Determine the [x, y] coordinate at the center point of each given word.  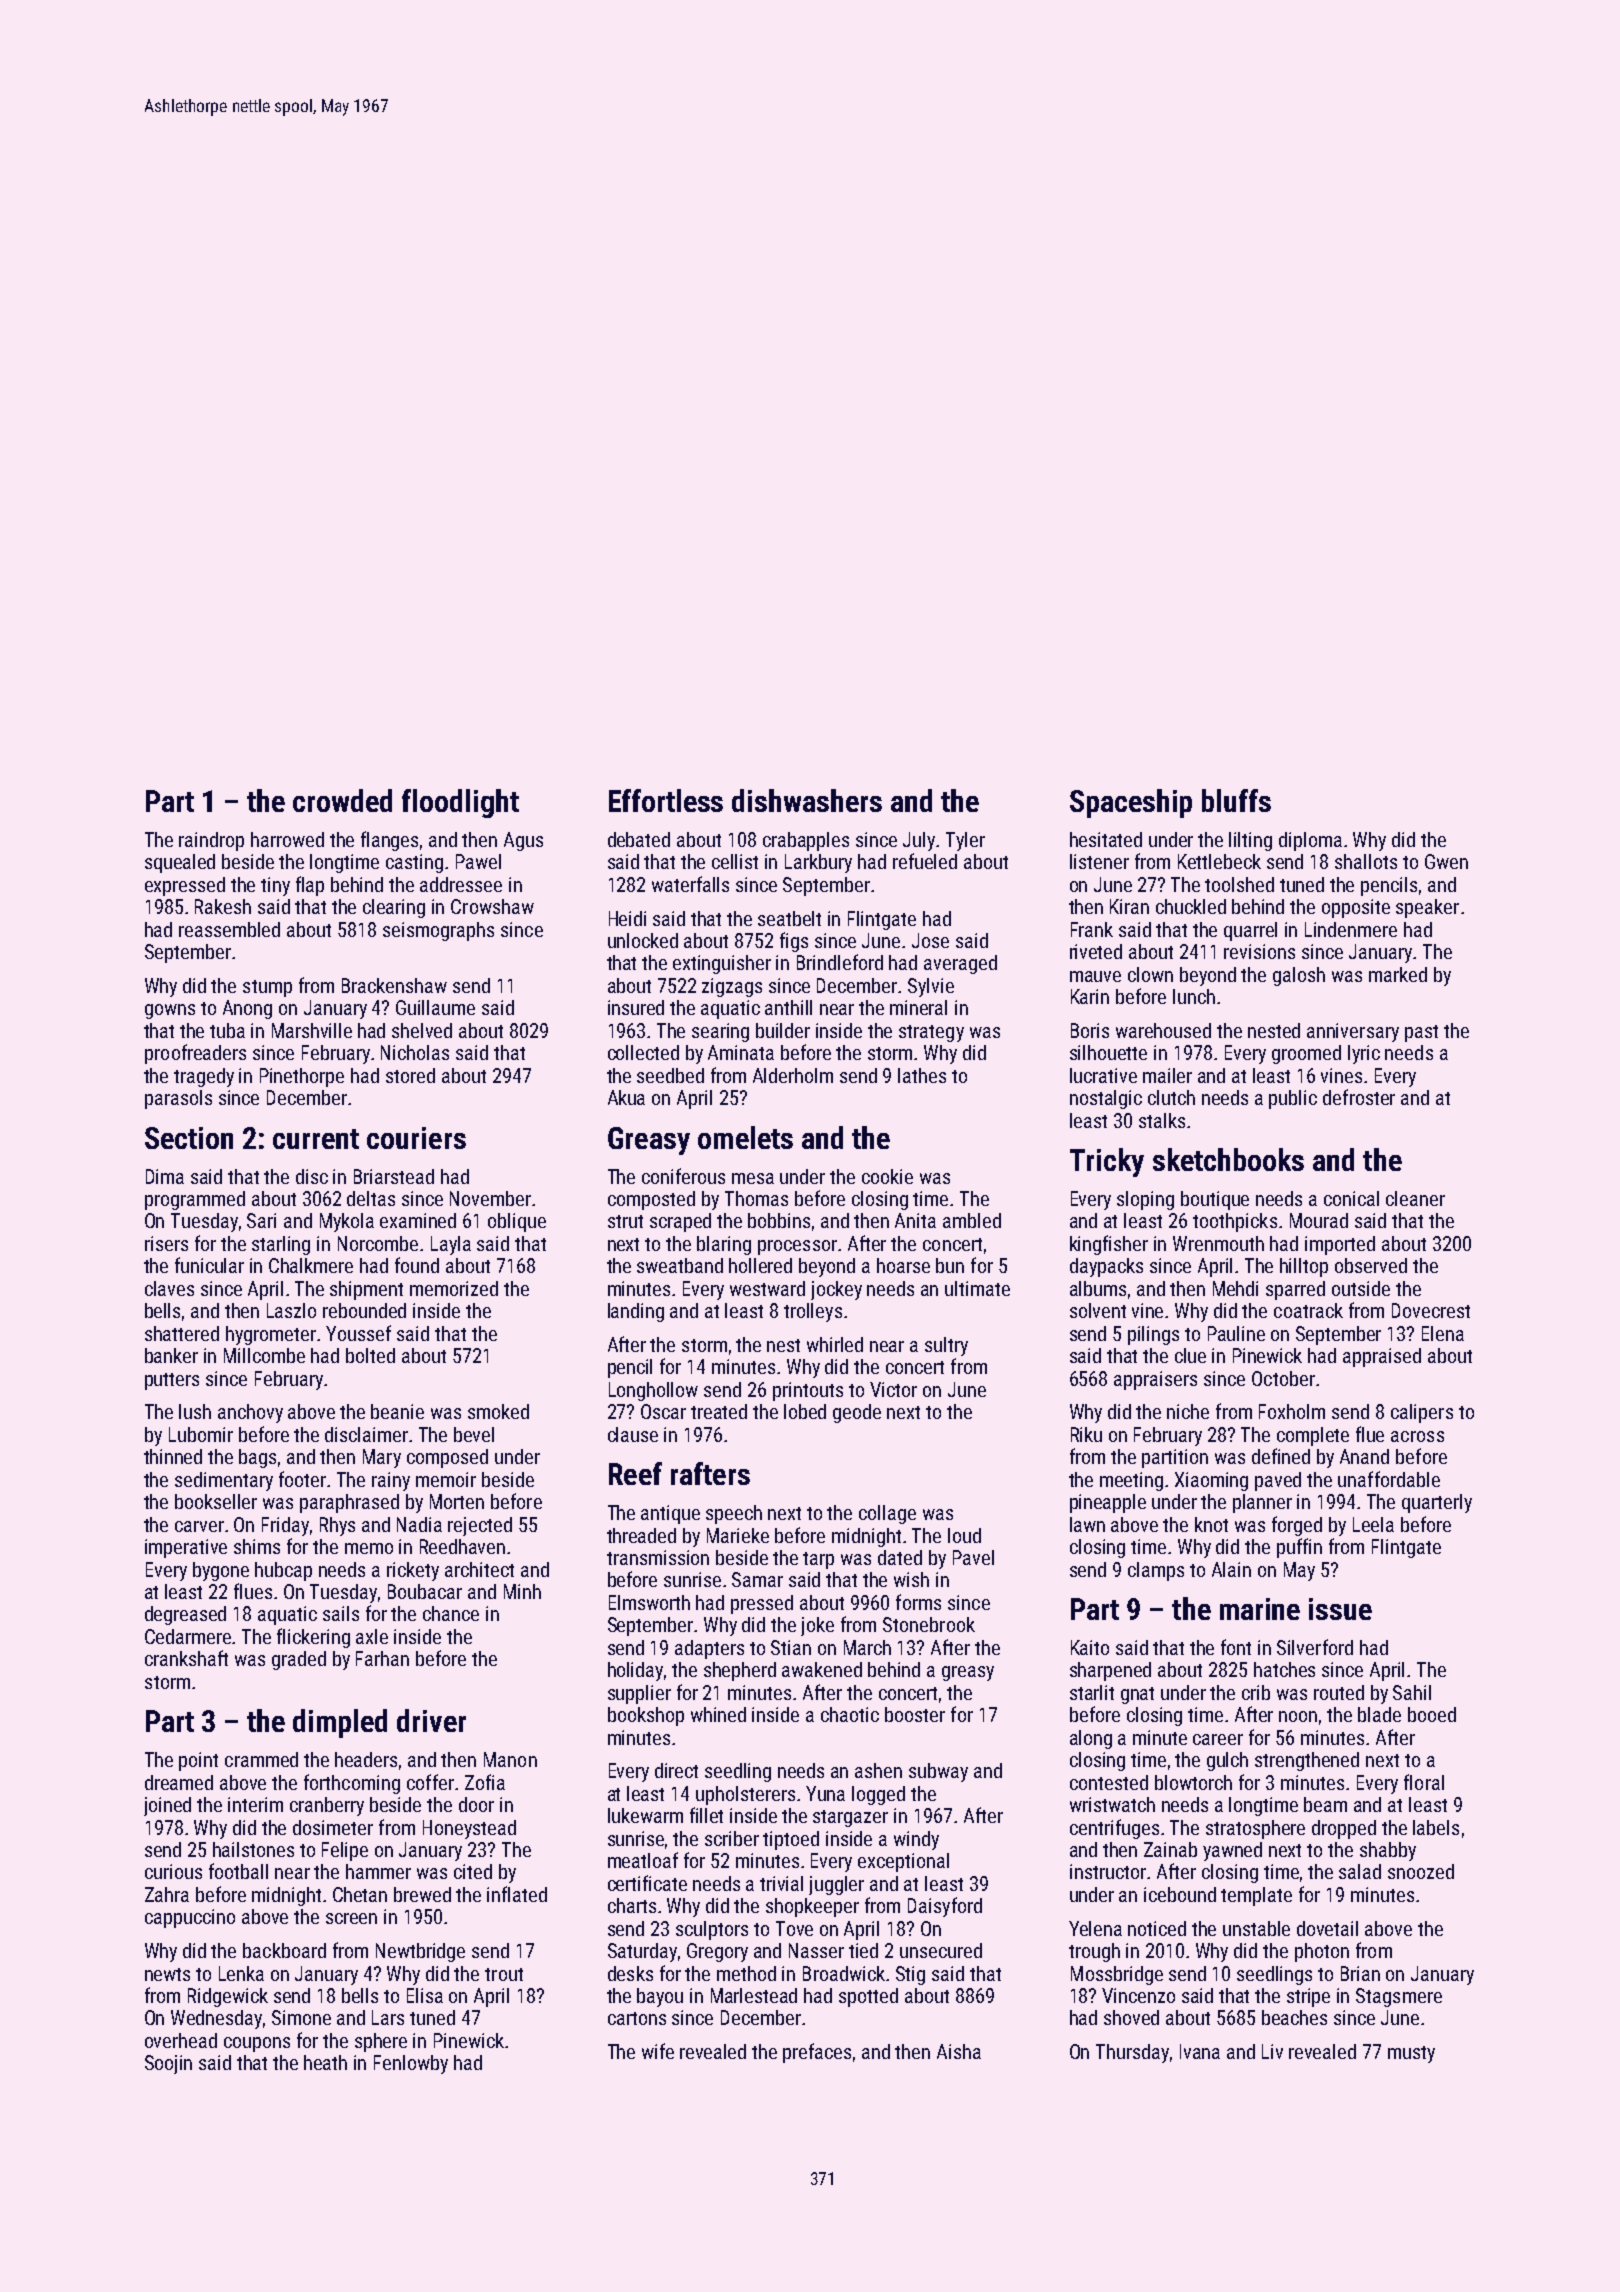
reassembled [229, 929]
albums [1098, 1288]
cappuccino [190, 1918]
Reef [635, 1473]
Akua [626, 1097]
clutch [1171, 1097]
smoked [498, 1411]
